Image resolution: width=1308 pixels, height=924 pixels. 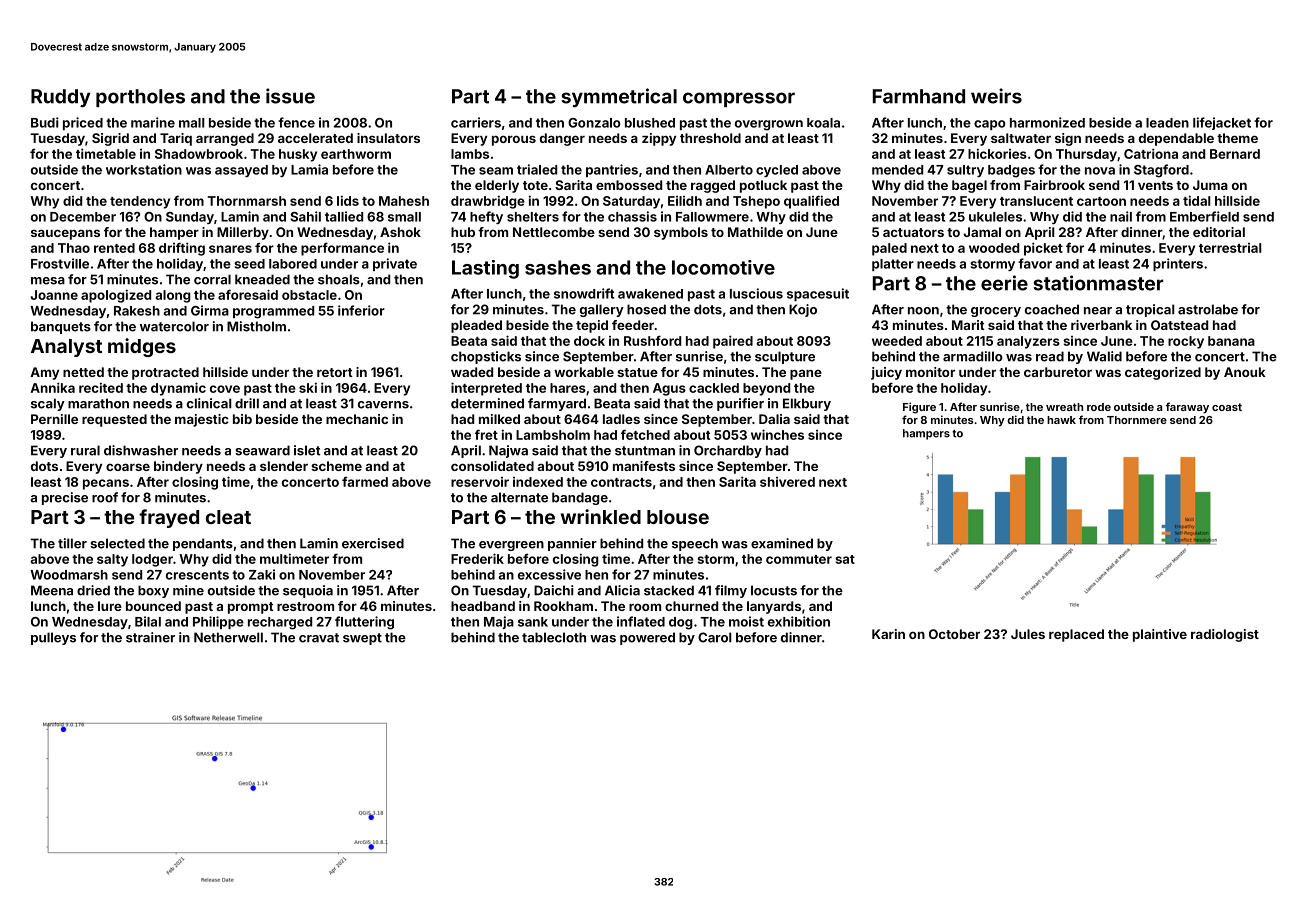 What do you see at coordinates (373, 543) in the page?
I see `exercised` at bounding box center [373, 543].
